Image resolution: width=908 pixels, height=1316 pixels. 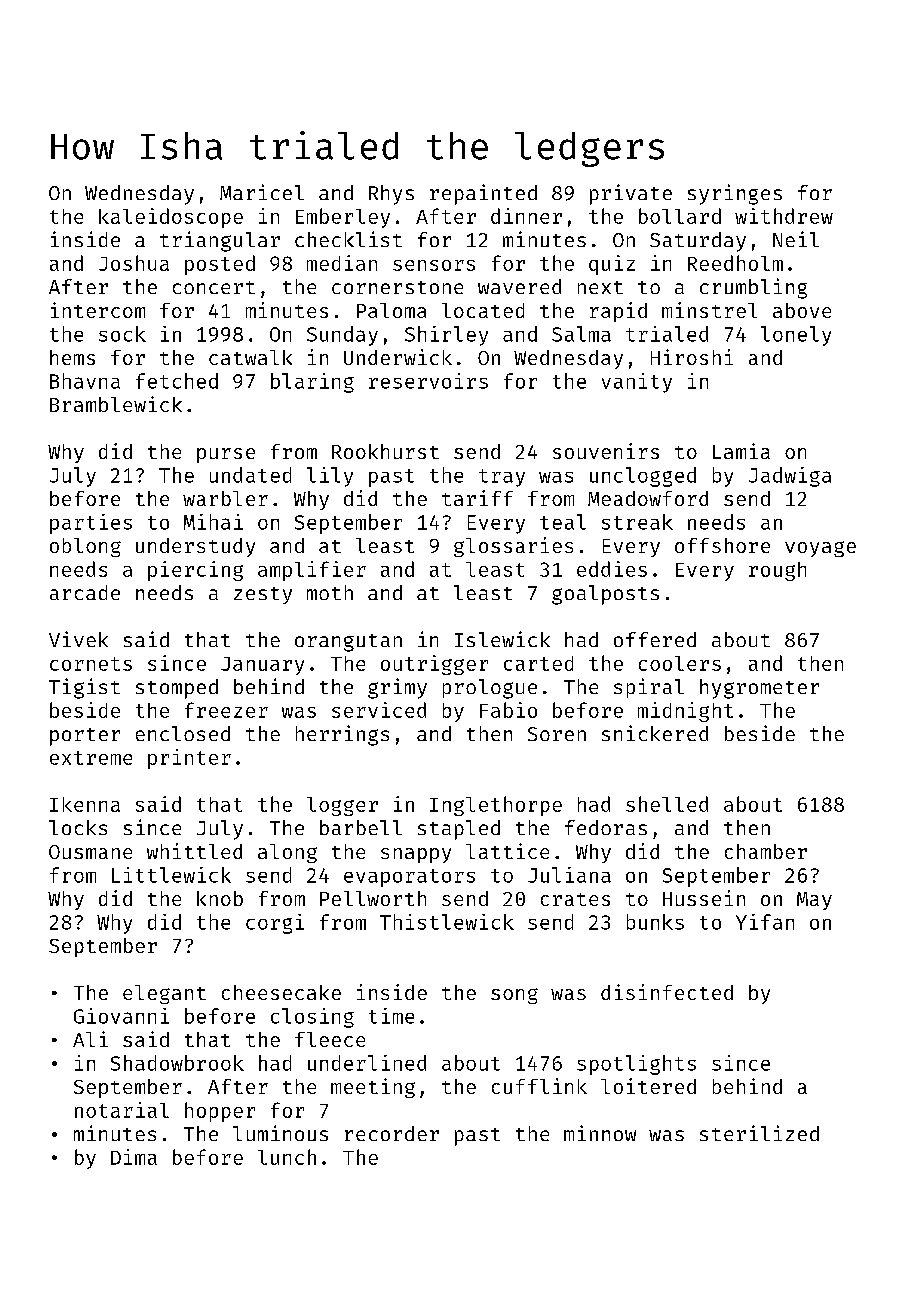 I want to click on sterilized, so click(x=759, y=1133).
